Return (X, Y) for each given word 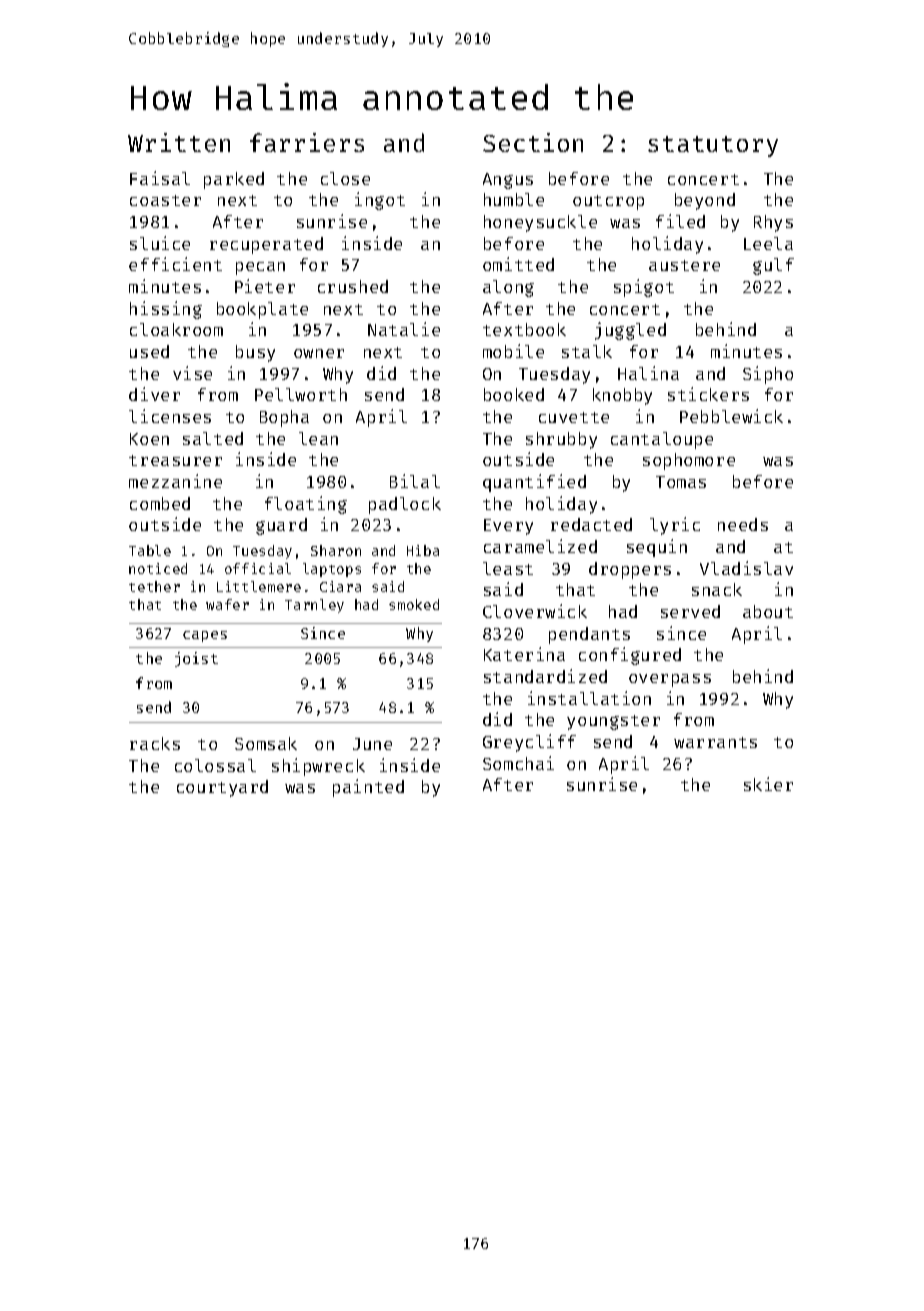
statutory (713, 146)
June (372, 744)
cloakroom (176, 329)
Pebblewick (731, 416)
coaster (165, 200)
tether (154, 586)
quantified (534, 483)
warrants (715, 742)
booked (514, 394)
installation (589, 698)
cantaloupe (662, 440)
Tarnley (314, 606)
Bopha (284, 418)
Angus (508, 181)
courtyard (222, 788)
